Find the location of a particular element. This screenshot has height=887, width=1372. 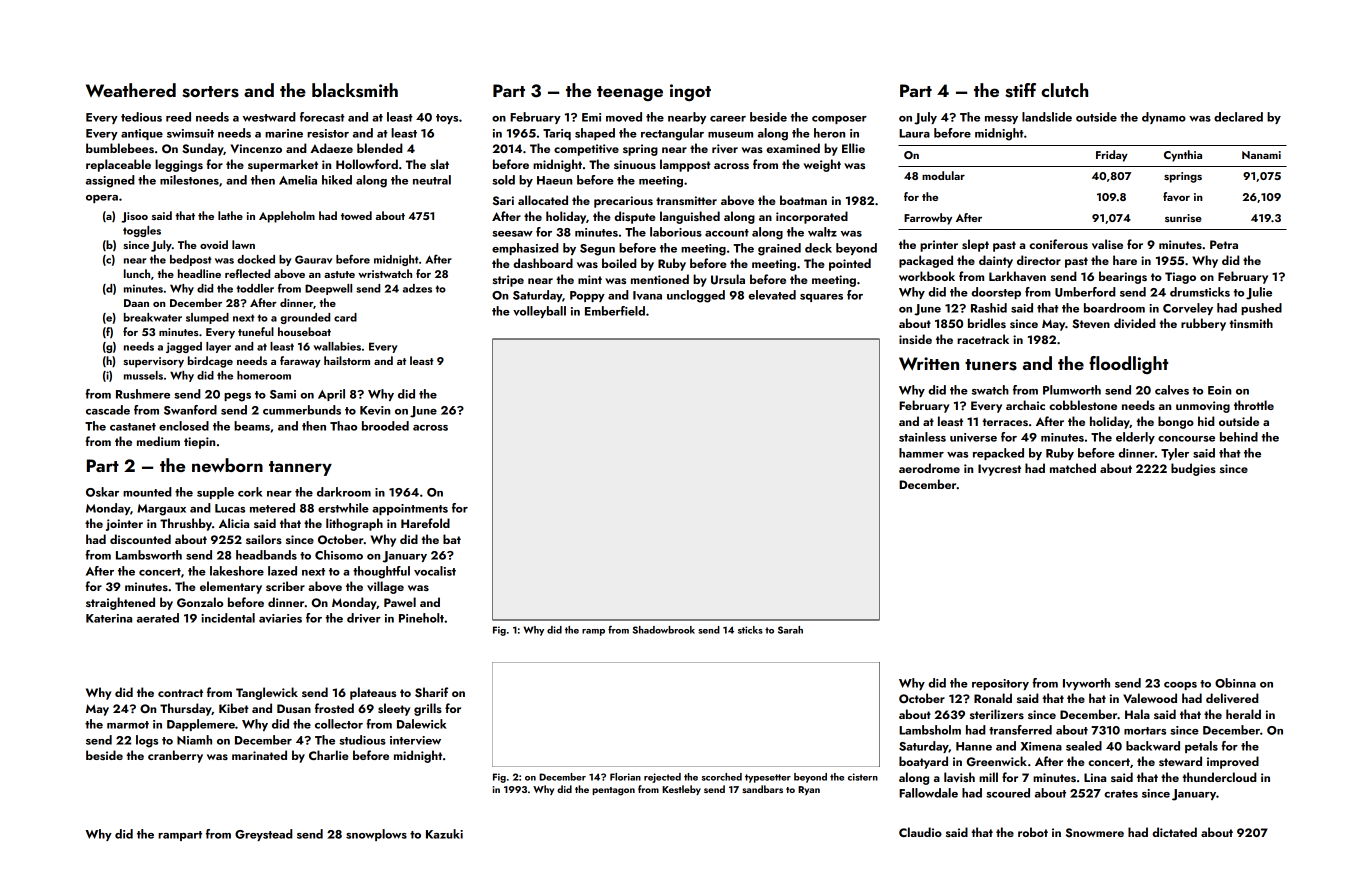

matched is located at coordinates (1073, 468).
